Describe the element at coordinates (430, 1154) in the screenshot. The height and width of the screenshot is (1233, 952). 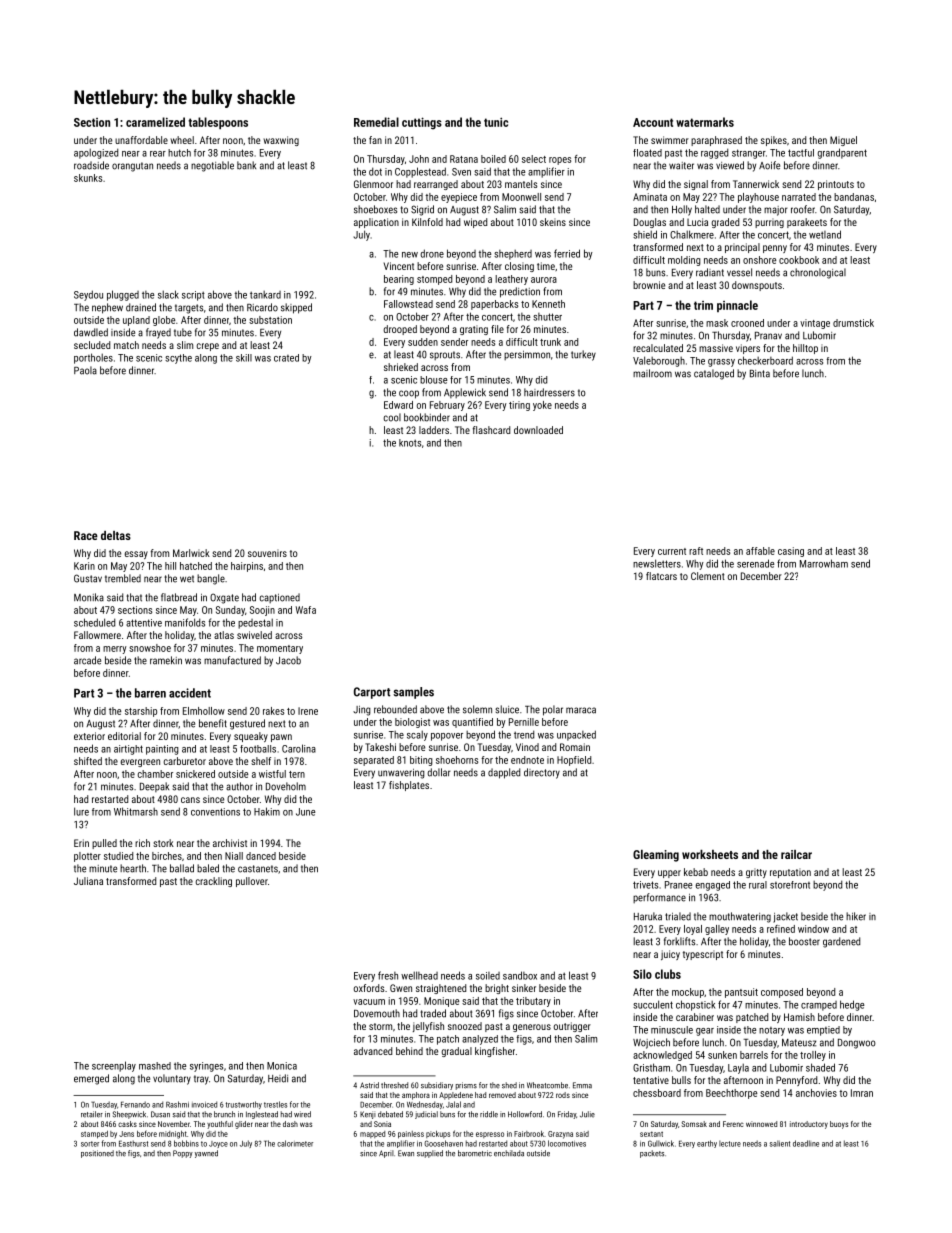
I see `supplied` at that location.
